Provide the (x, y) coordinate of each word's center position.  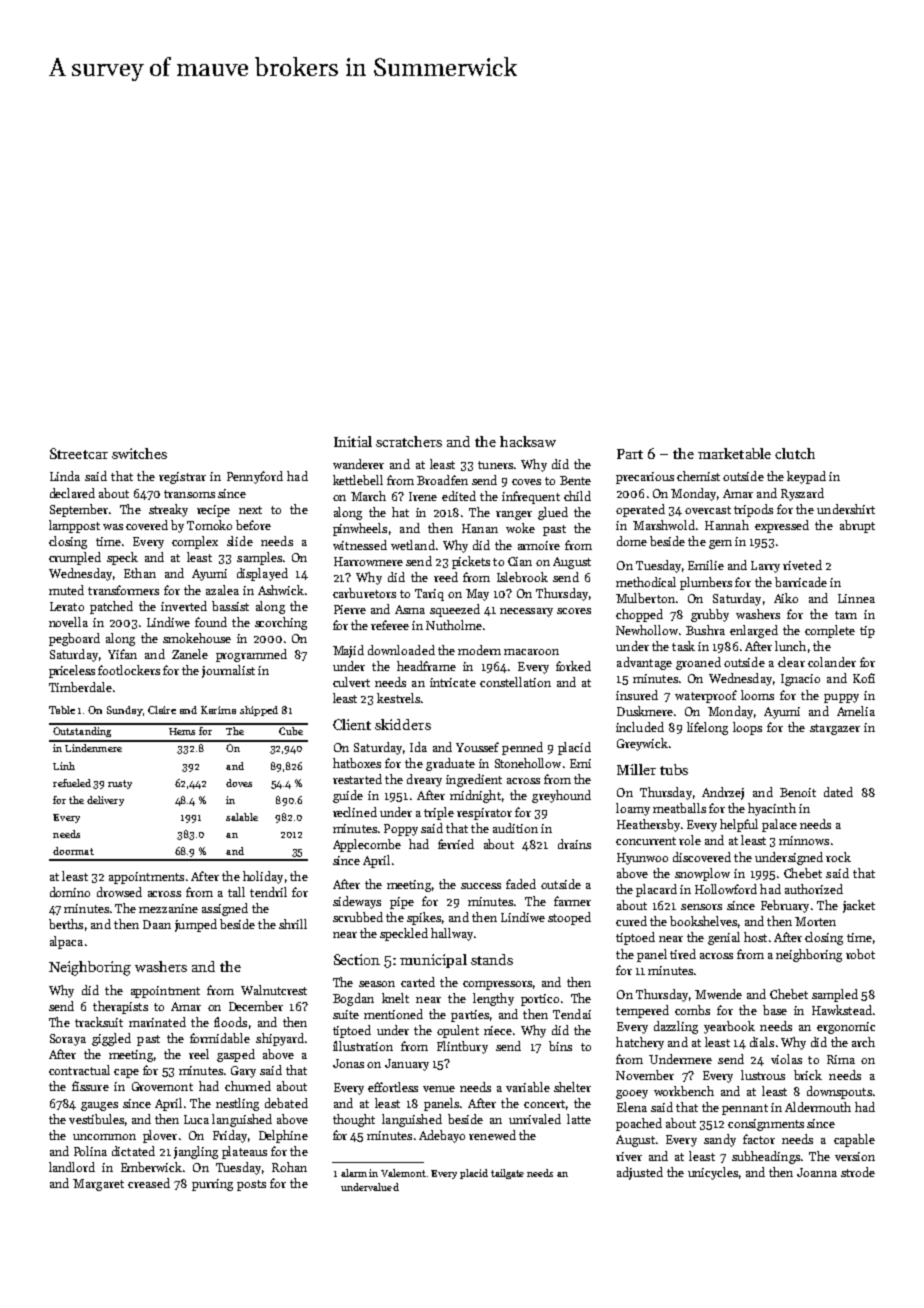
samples (259, 558)
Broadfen (442, 480)
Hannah (727, 525)
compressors (497, 985)
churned (248, 1086)
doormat (73, 851)
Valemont (403, 1173)
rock (838, 857)
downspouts (839, 1092)
